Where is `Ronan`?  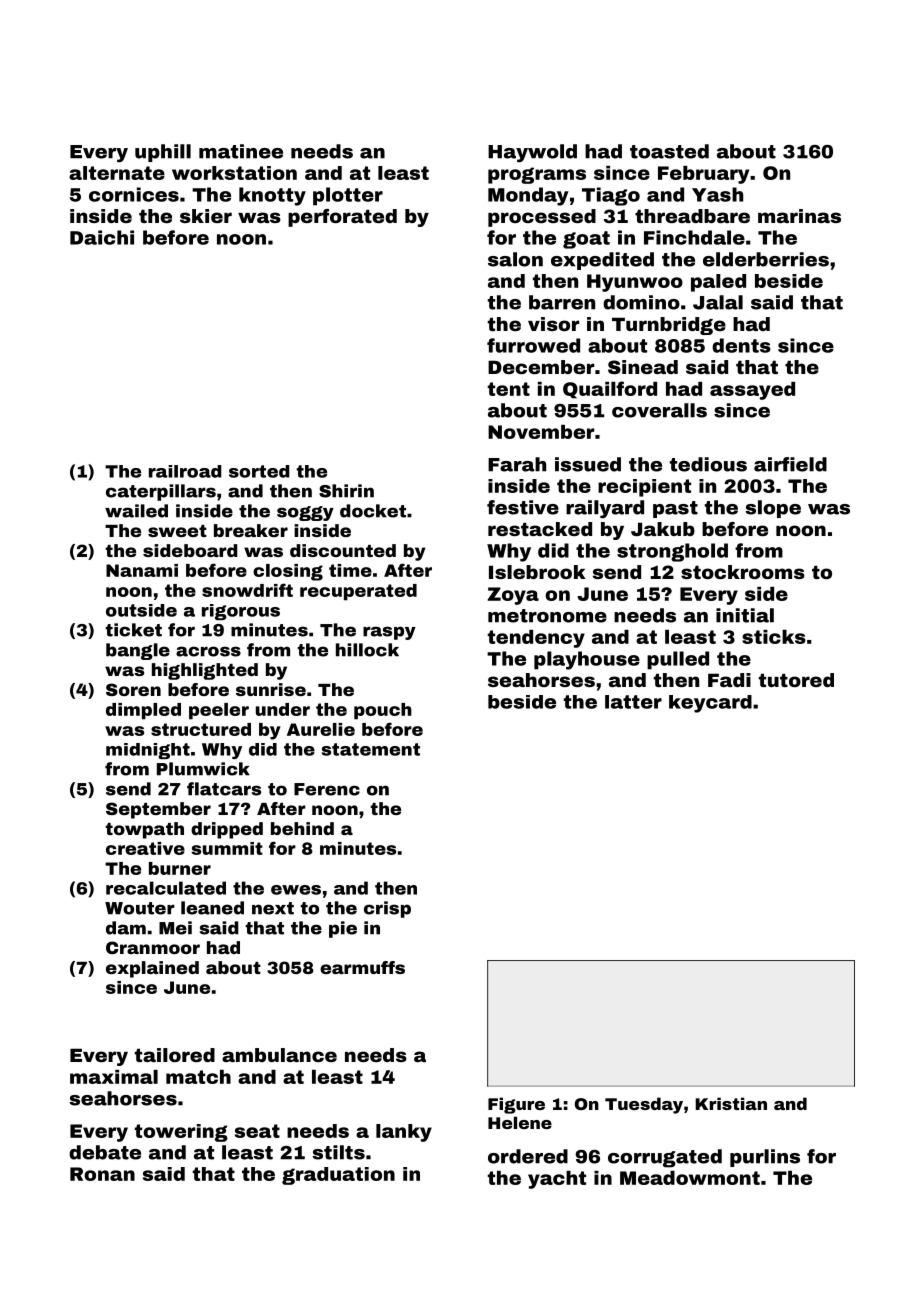 Ronan is located at coordinates (102, 1174).
